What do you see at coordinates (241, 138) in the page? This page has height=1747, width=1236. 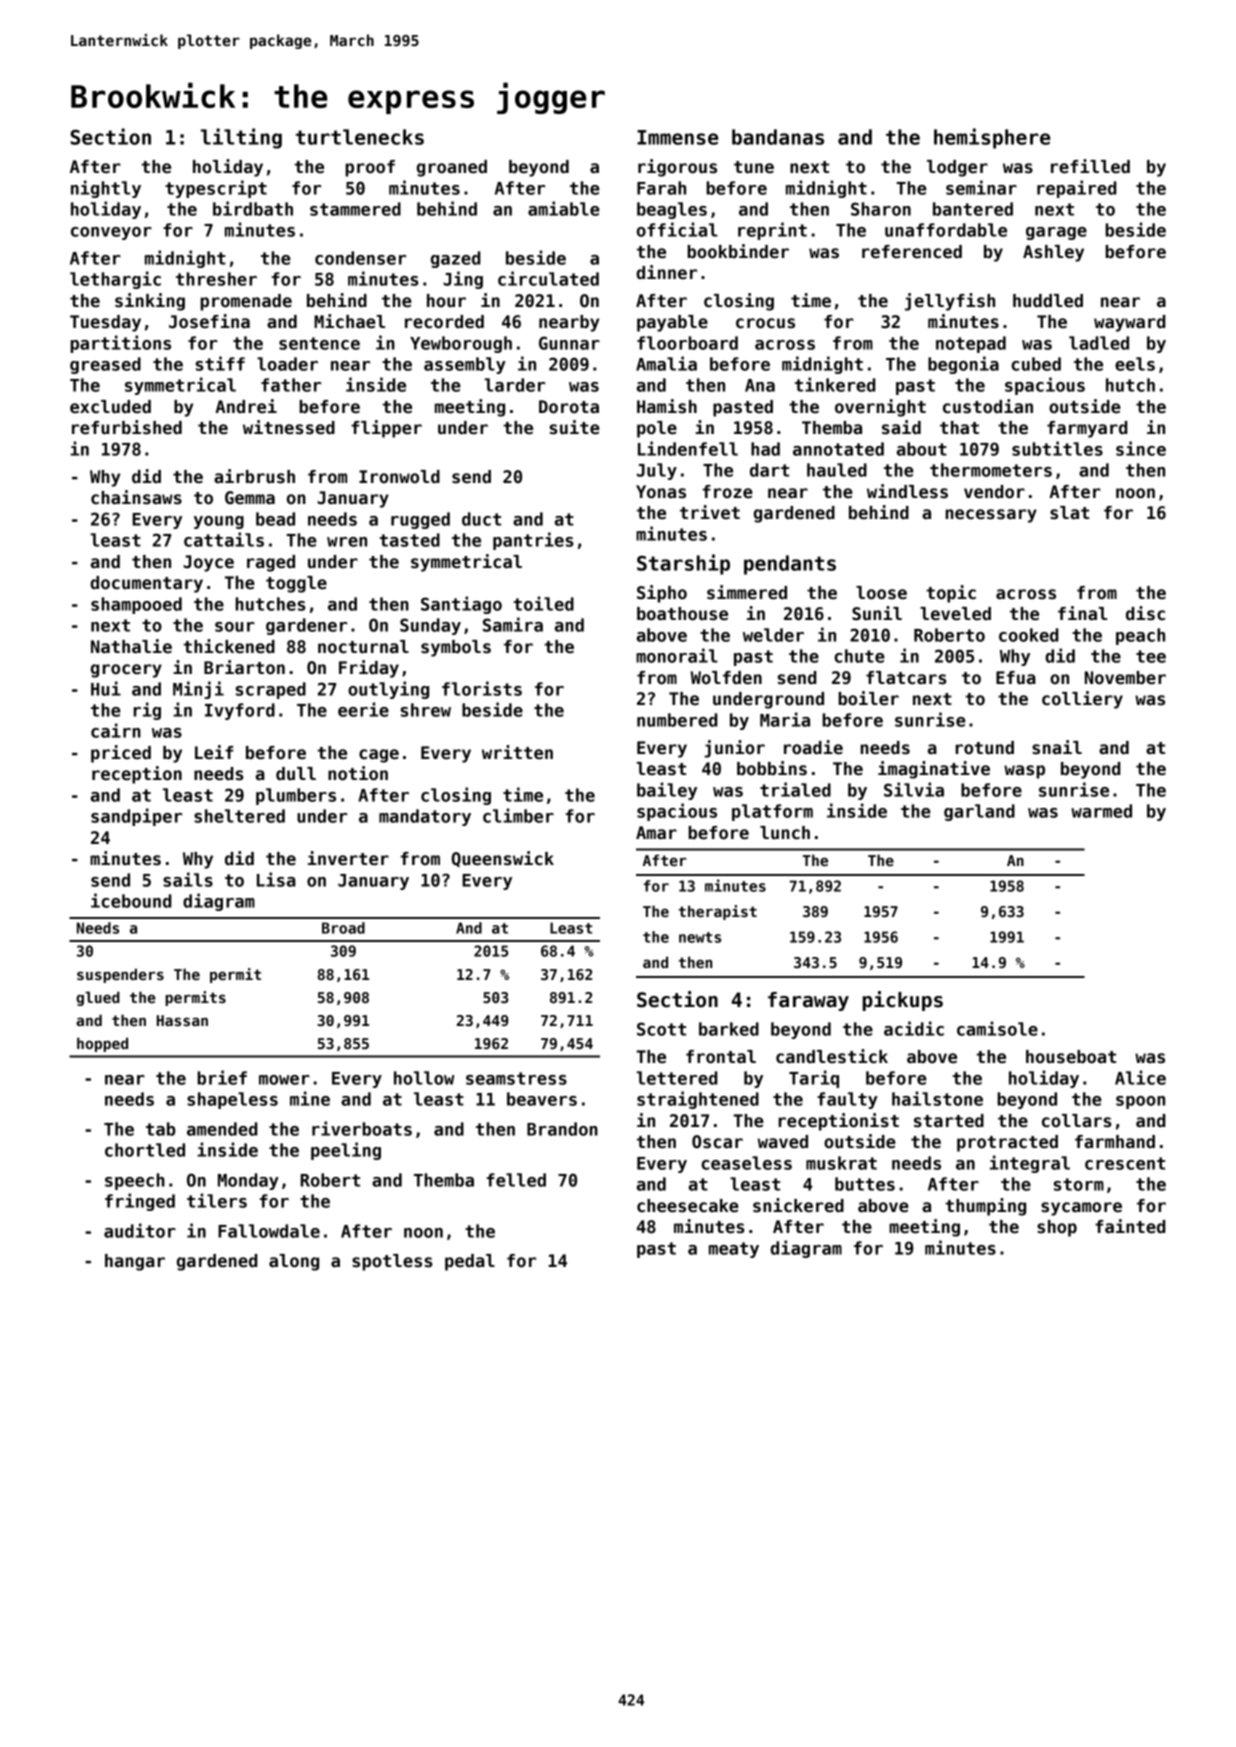 I see `lilting` at bounding box center [241, 138].
